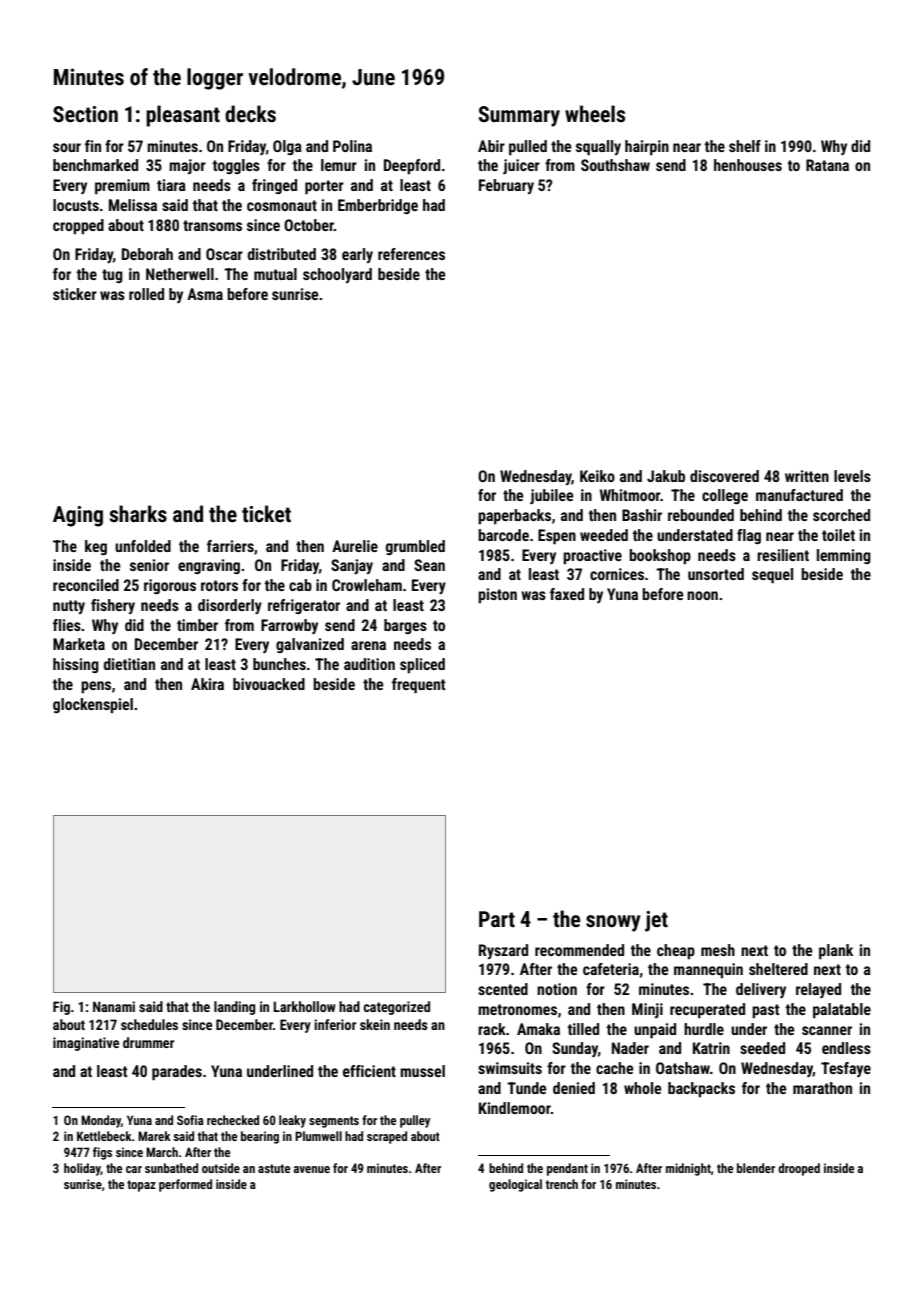 This image has width=924, height=1308. I want to click on backpacks, so click(701, 1090).
